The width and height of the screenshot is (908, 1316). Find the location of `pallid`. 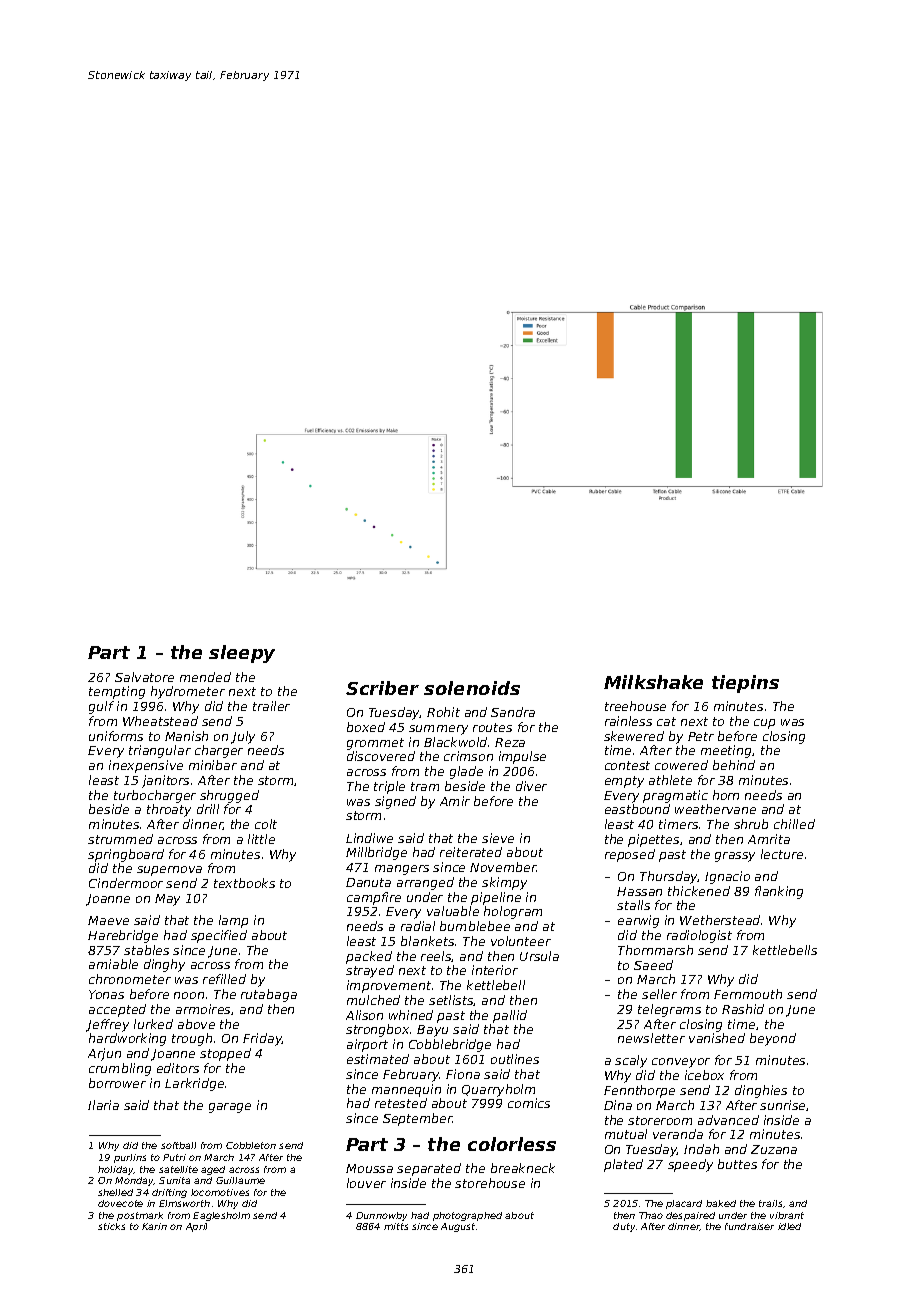

pallid is located at coordinates (510, 1016).
